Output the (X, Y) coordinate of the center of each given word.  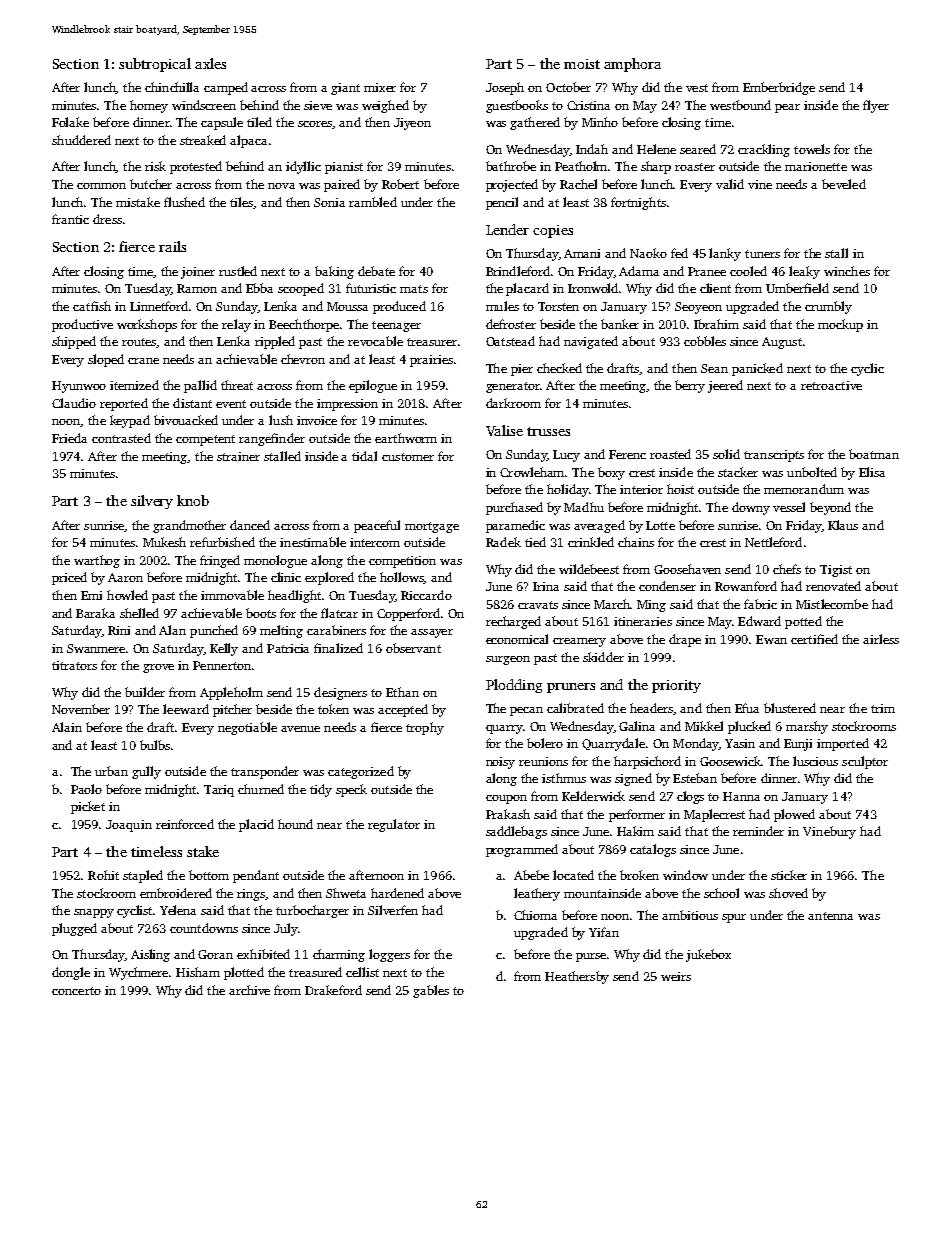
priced (69, 578)
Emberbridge (779, 88)
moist (582, 64)
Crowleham (532, 472)
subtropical (155, 65)
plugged (74, 929)
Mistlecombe (832, 604)
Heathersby (577, 977)
